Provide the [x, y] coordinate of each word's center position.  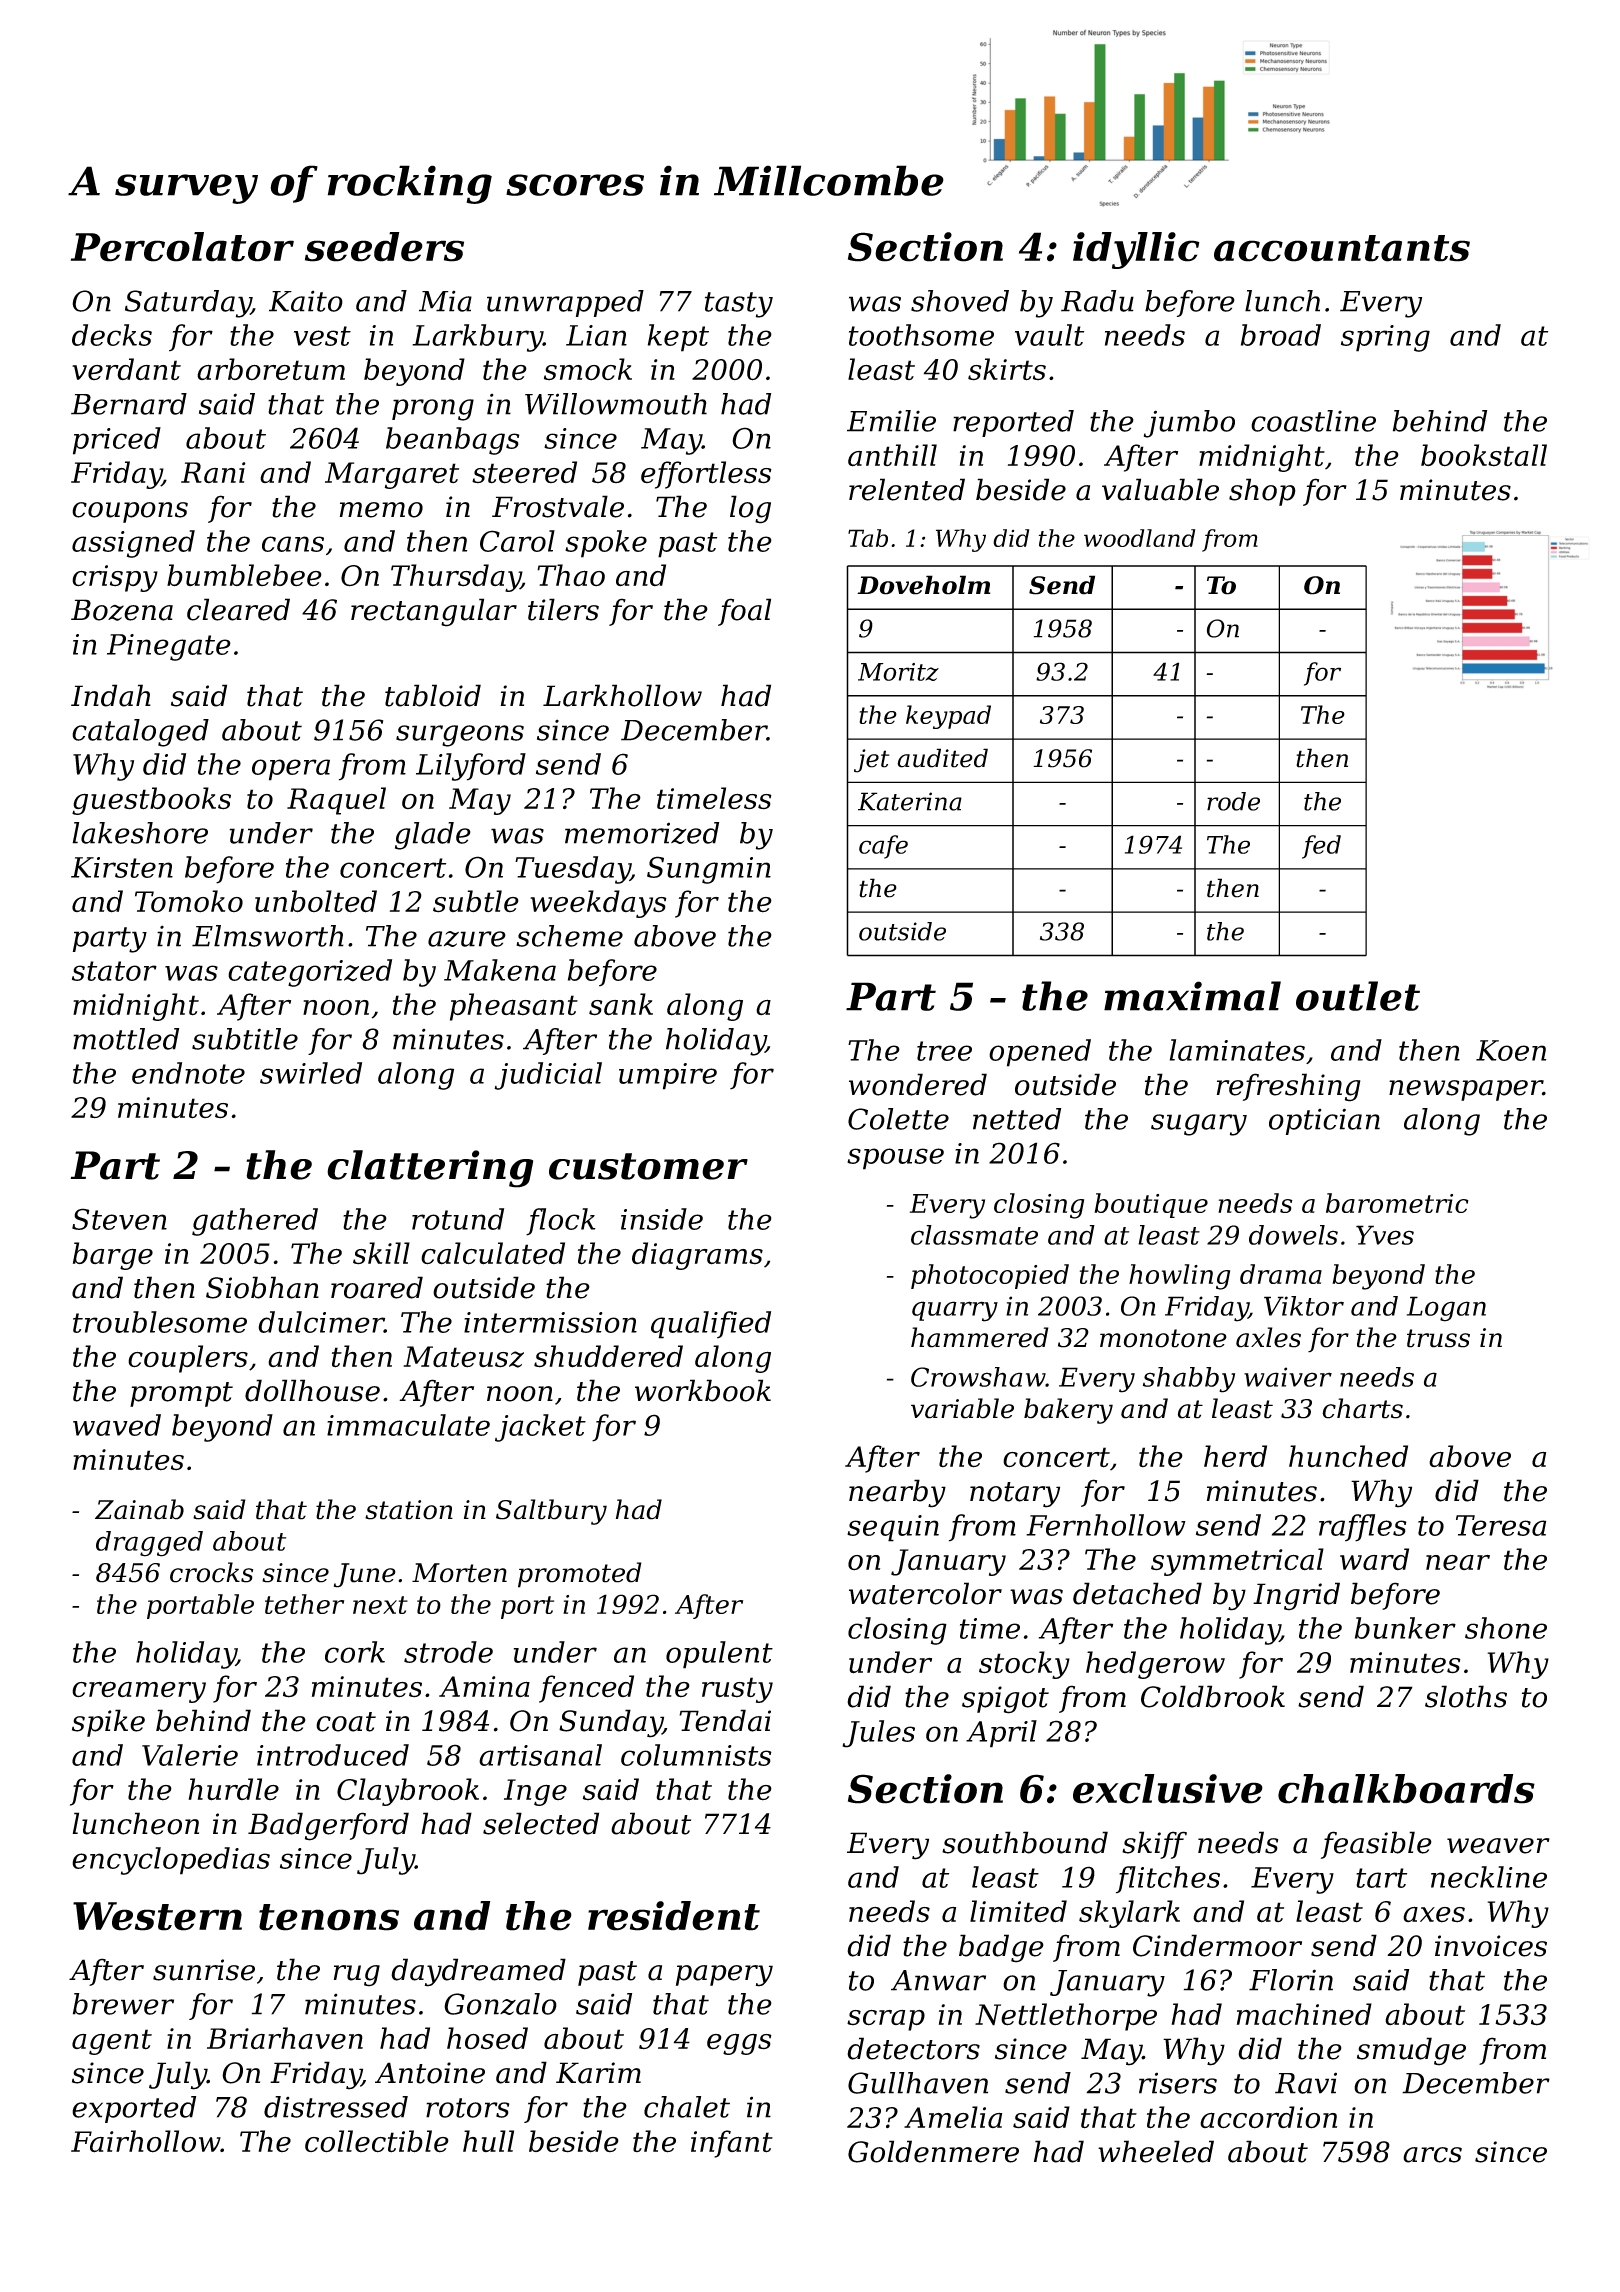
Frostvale [558, 506]
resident [674, 1916]
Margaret [392, 475]
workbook [703, 1390]
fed [1321, 847]
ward [1374, 1559]
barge [113, 1256]
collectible [377, 2141]
